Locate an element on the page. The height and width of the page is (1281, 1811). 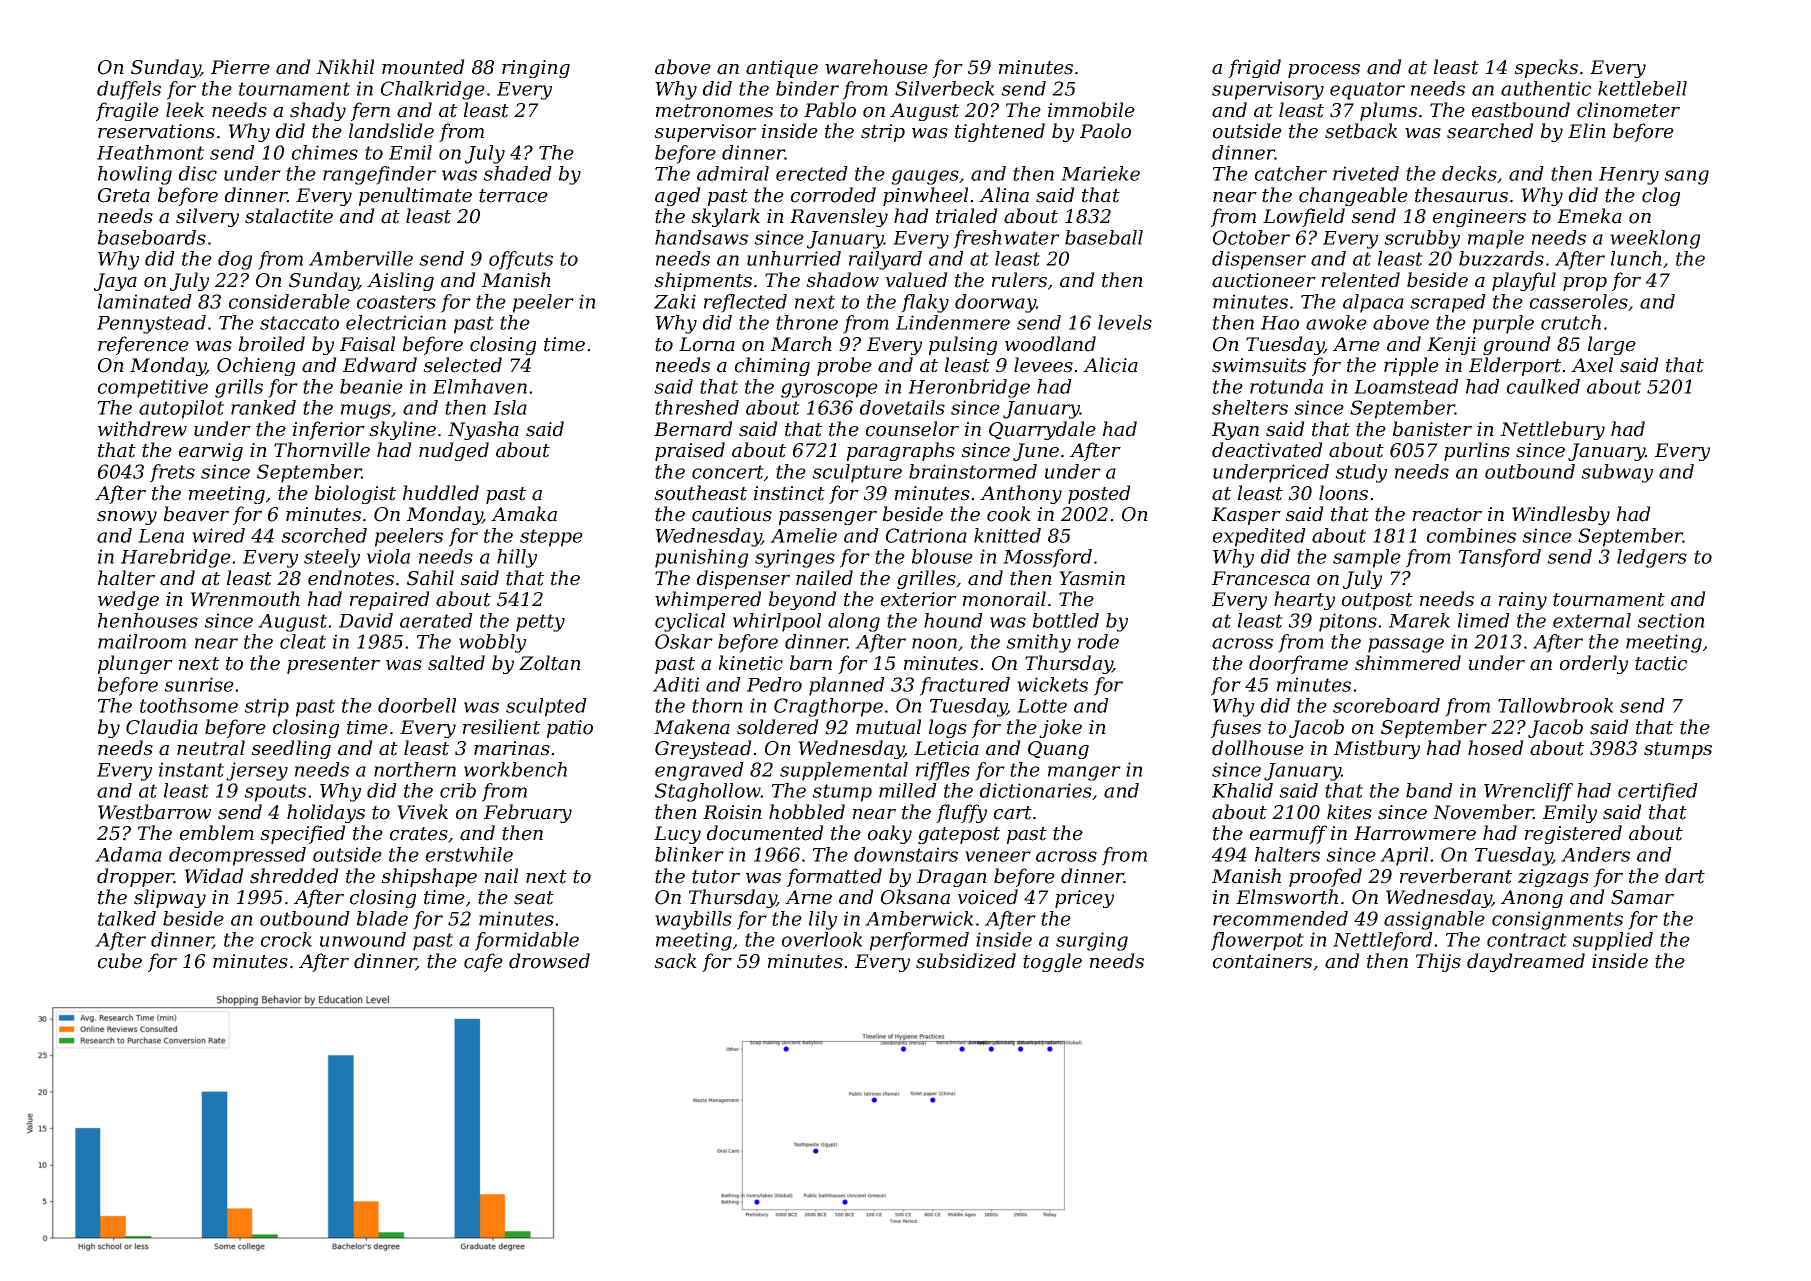
Anders is located at coordinates (1595, 854).
